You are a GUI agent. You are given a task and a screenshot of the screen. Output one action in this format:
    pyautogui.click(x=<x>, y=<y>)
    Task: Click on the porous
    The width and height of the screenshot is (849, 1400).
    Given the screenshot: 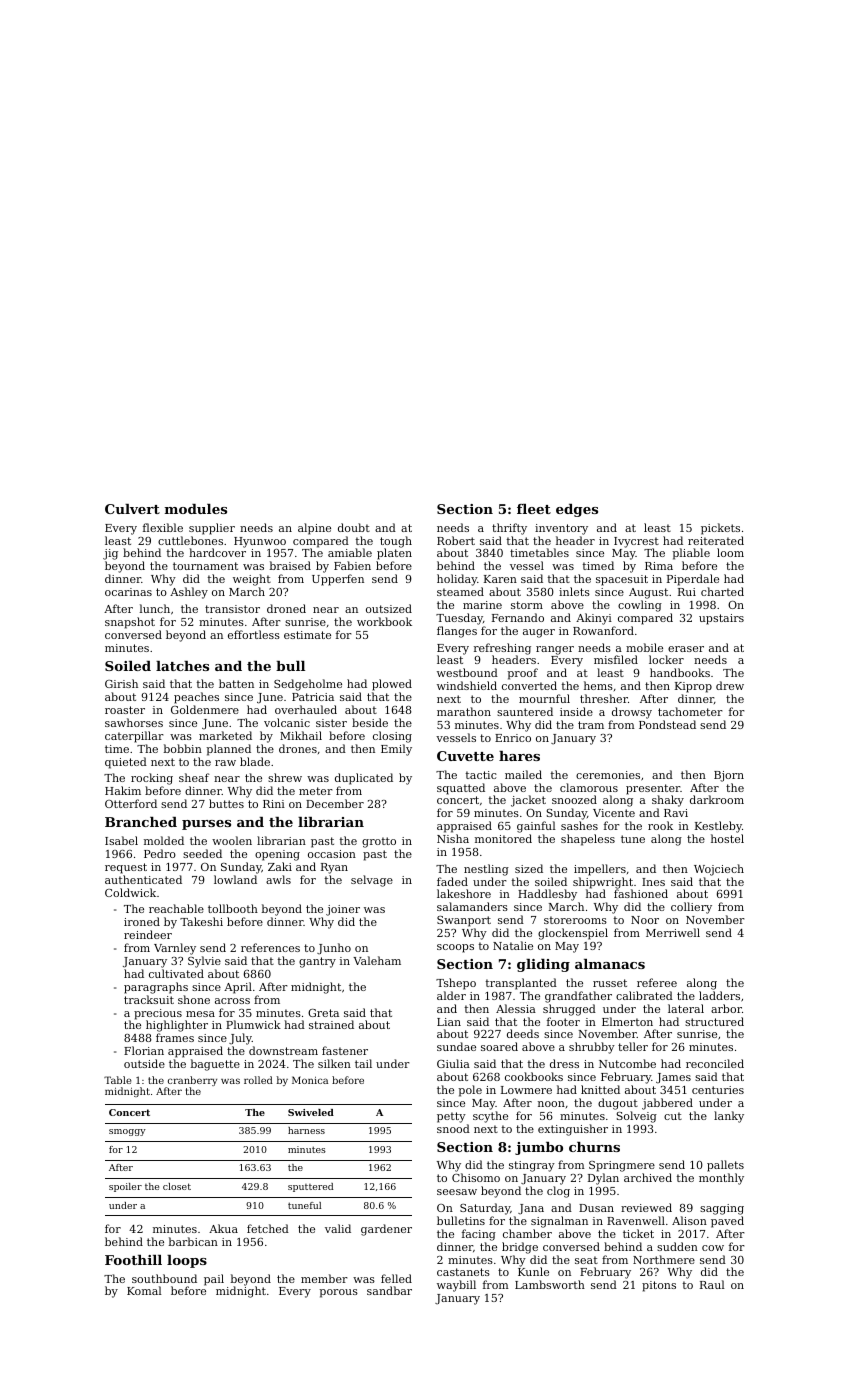 What is the action you would take?
    pyautogui.click(x=338, y=1293)
